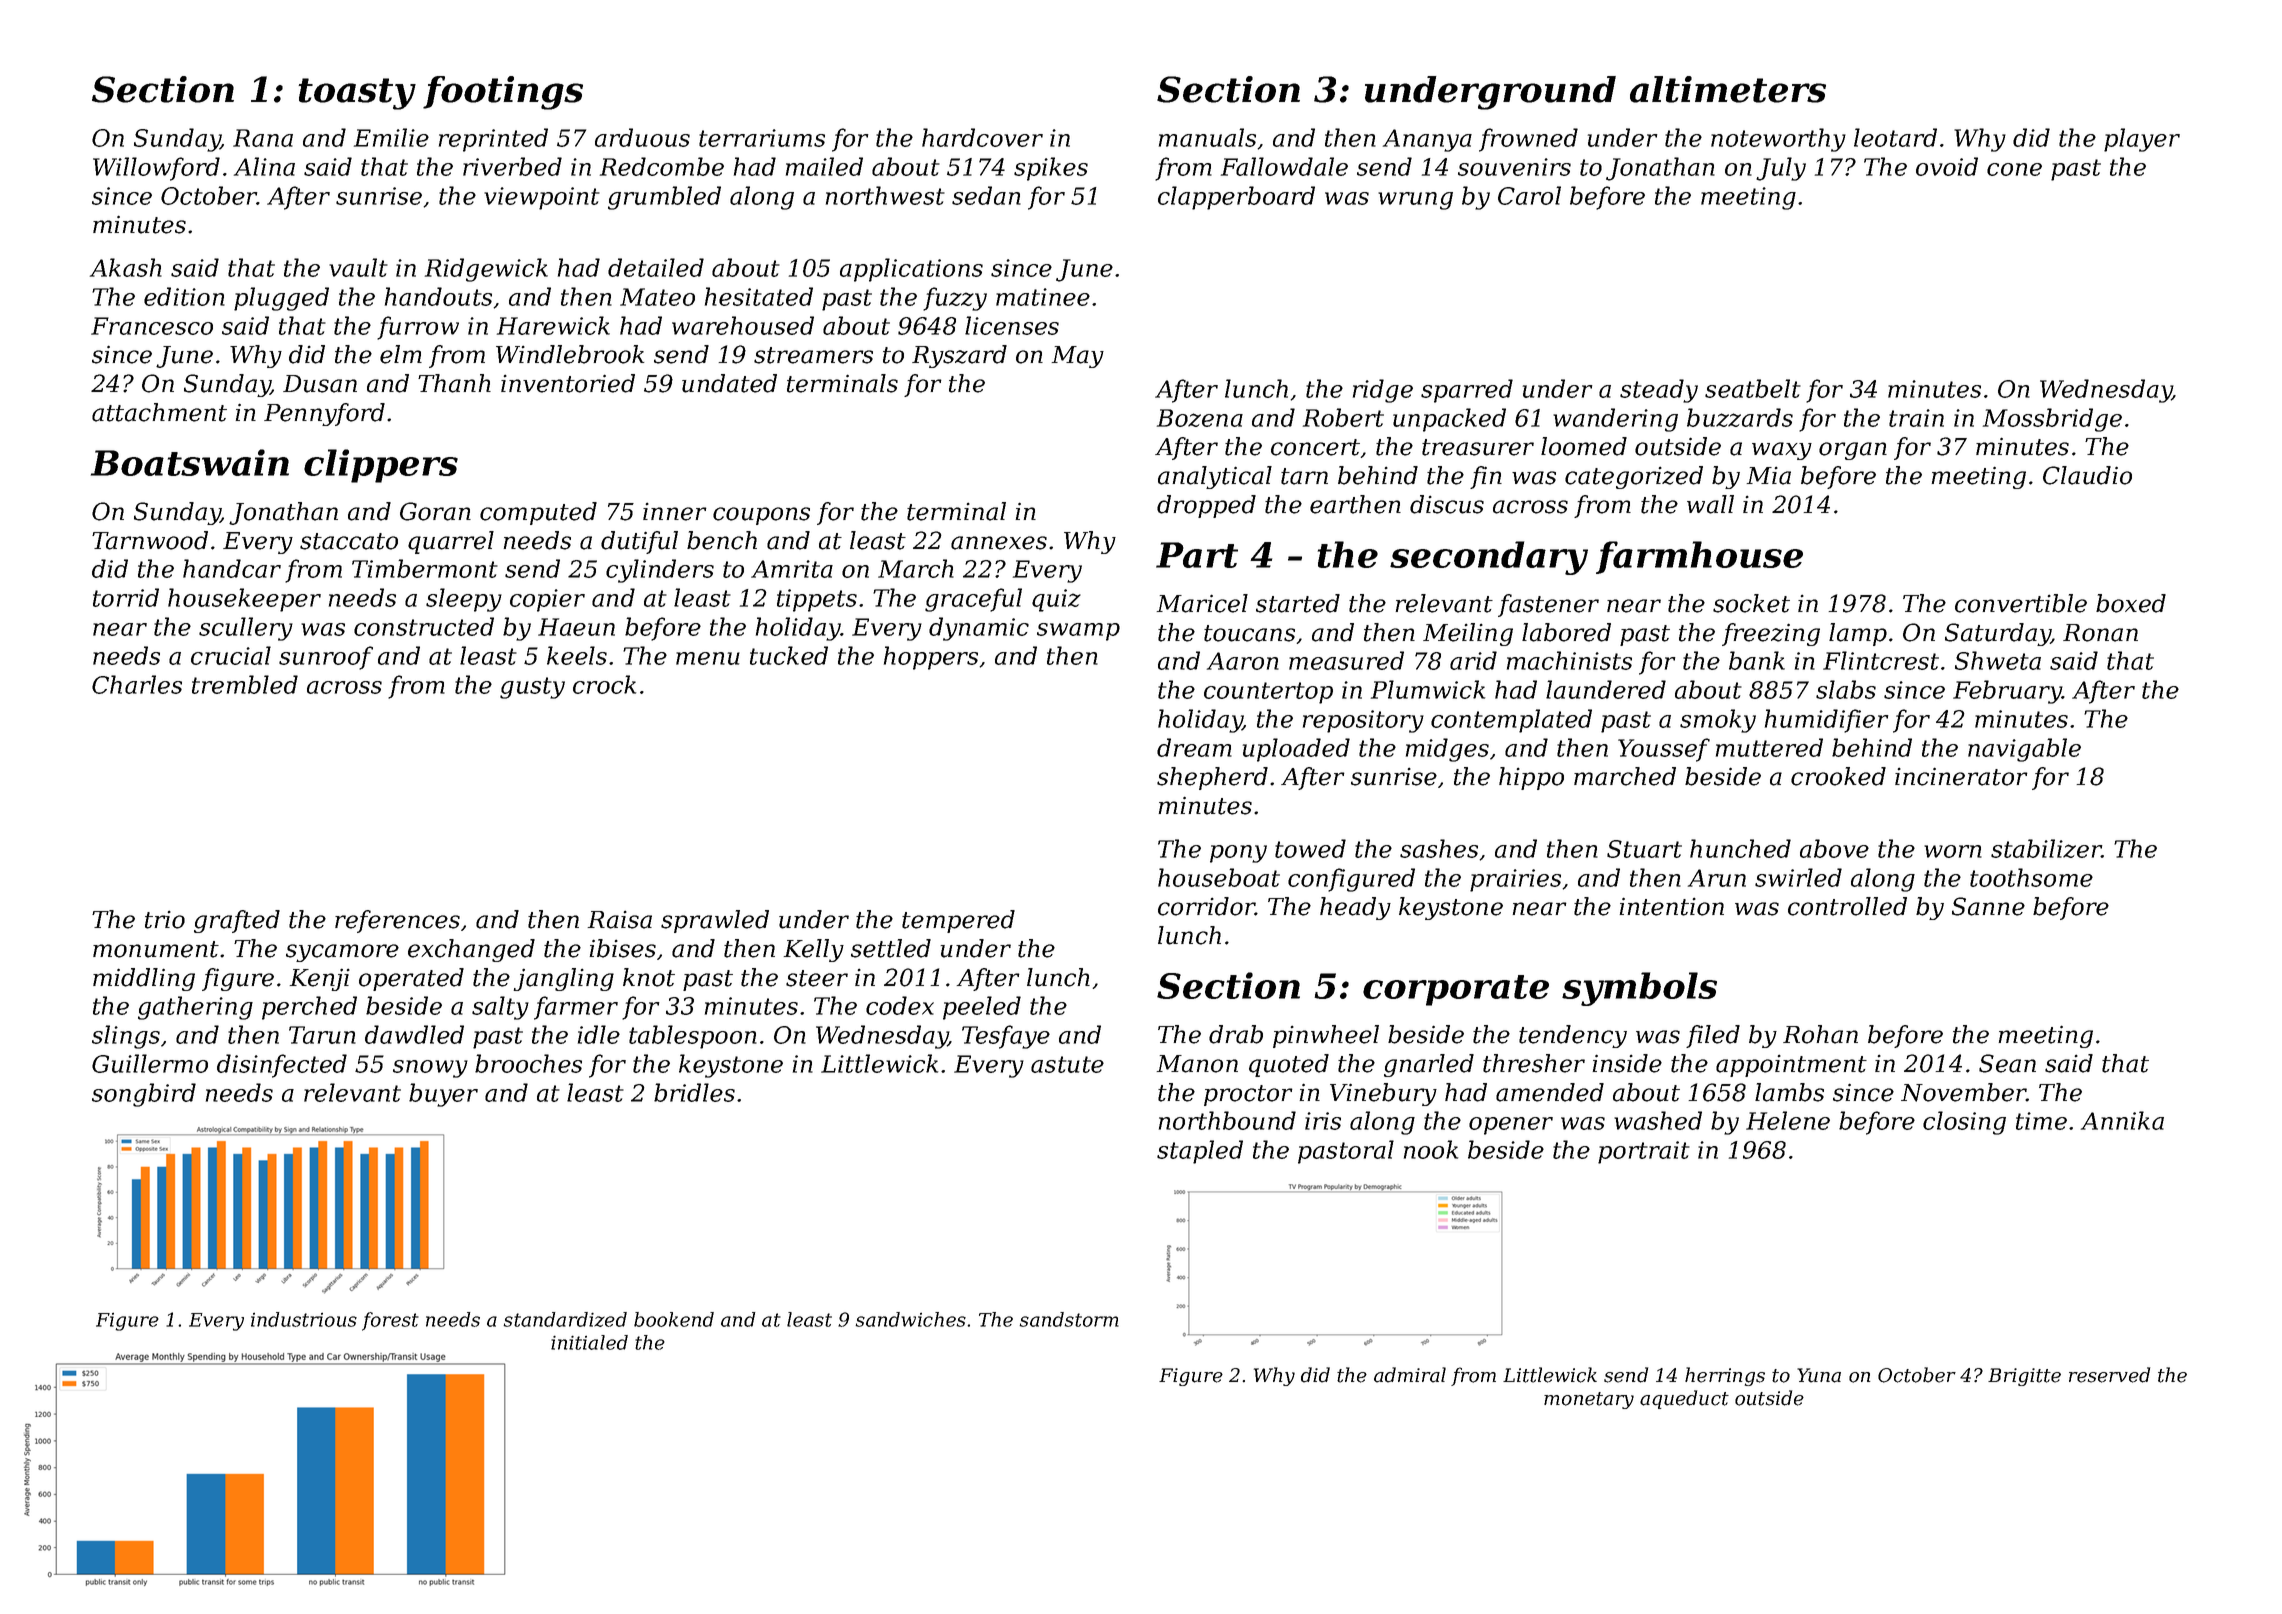 The height and width of the page is (1614, 2282). I want to click on shepherd, so click(1212, 778).
